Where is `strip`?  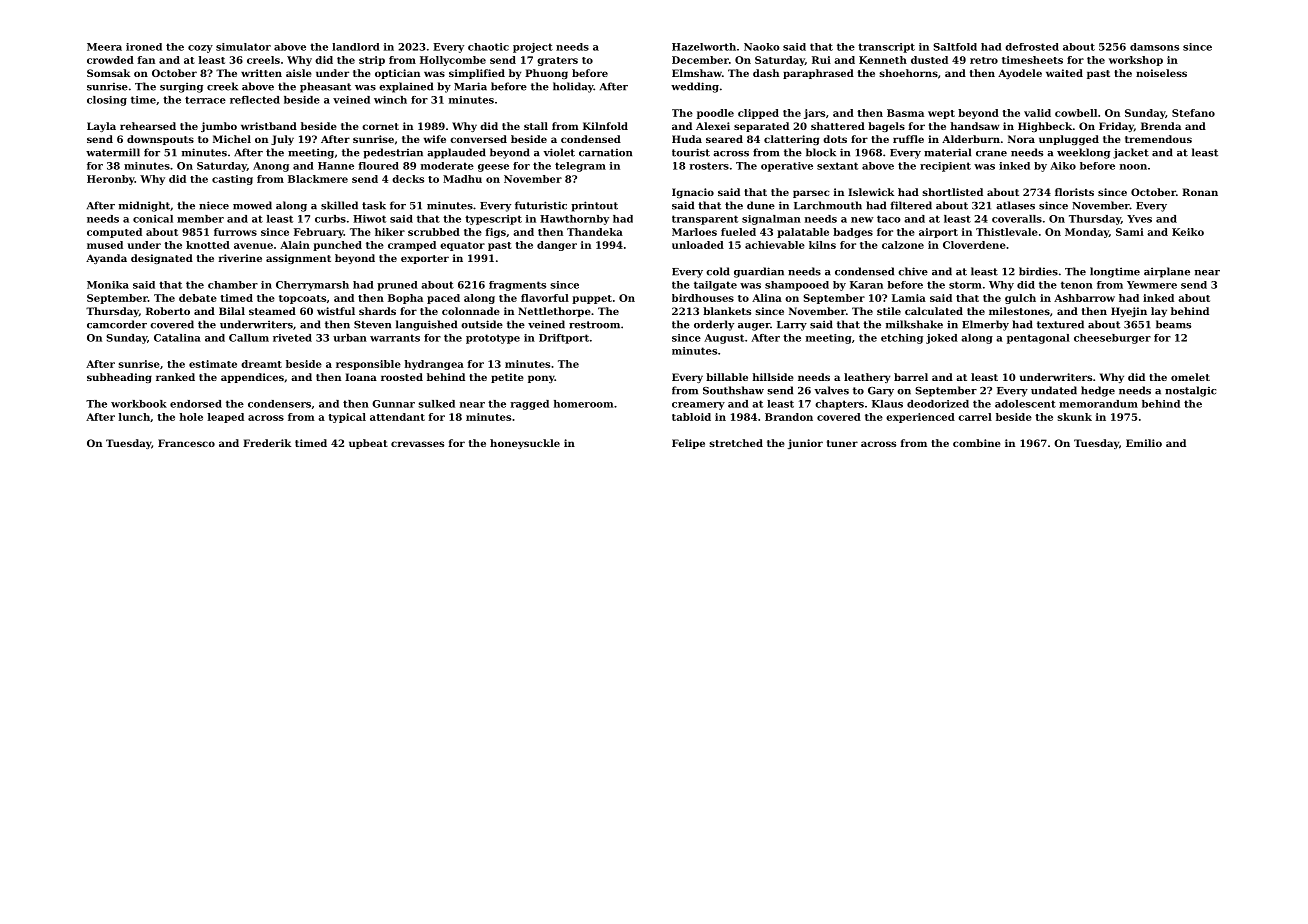
strip is located at coordinates (372, 61).
